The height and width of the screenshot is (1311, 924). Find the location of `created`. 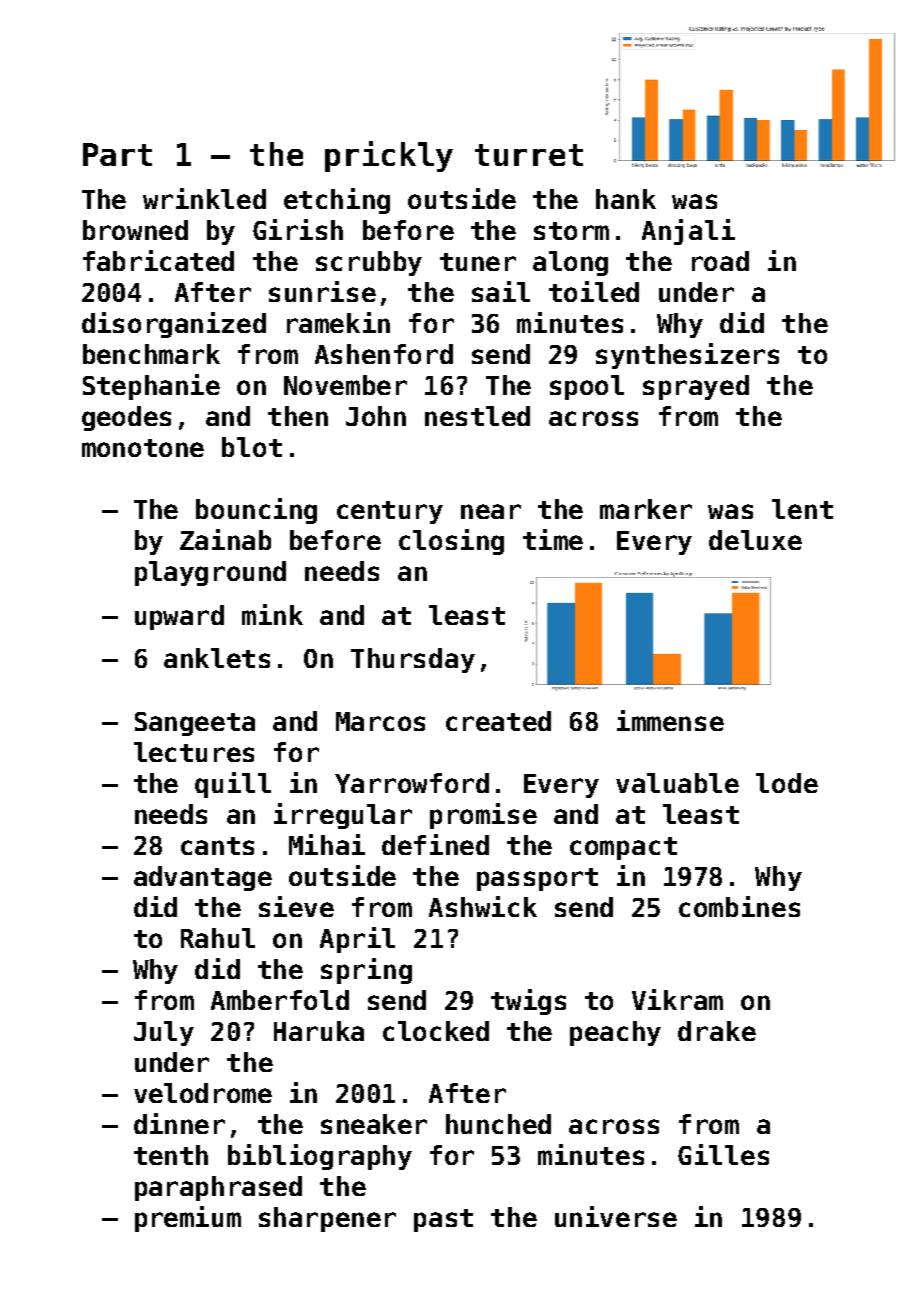

created is located at coordinates (498, 721).
